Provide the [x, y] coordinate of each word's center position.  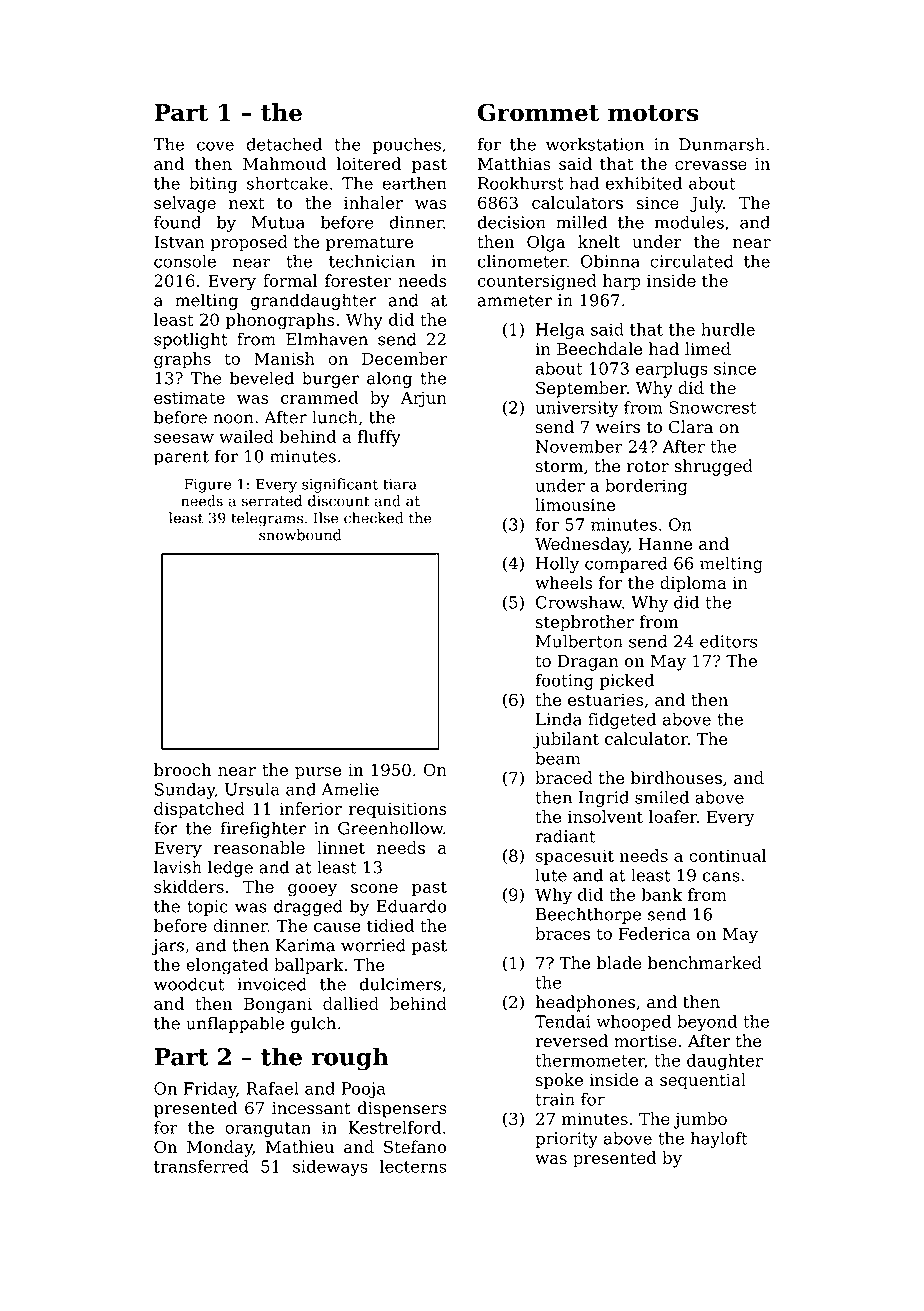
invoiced [272, 984]
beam [557, 758]
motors [653, 113]
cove [215, 146]
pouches [407, 145]
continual [727, 855]
